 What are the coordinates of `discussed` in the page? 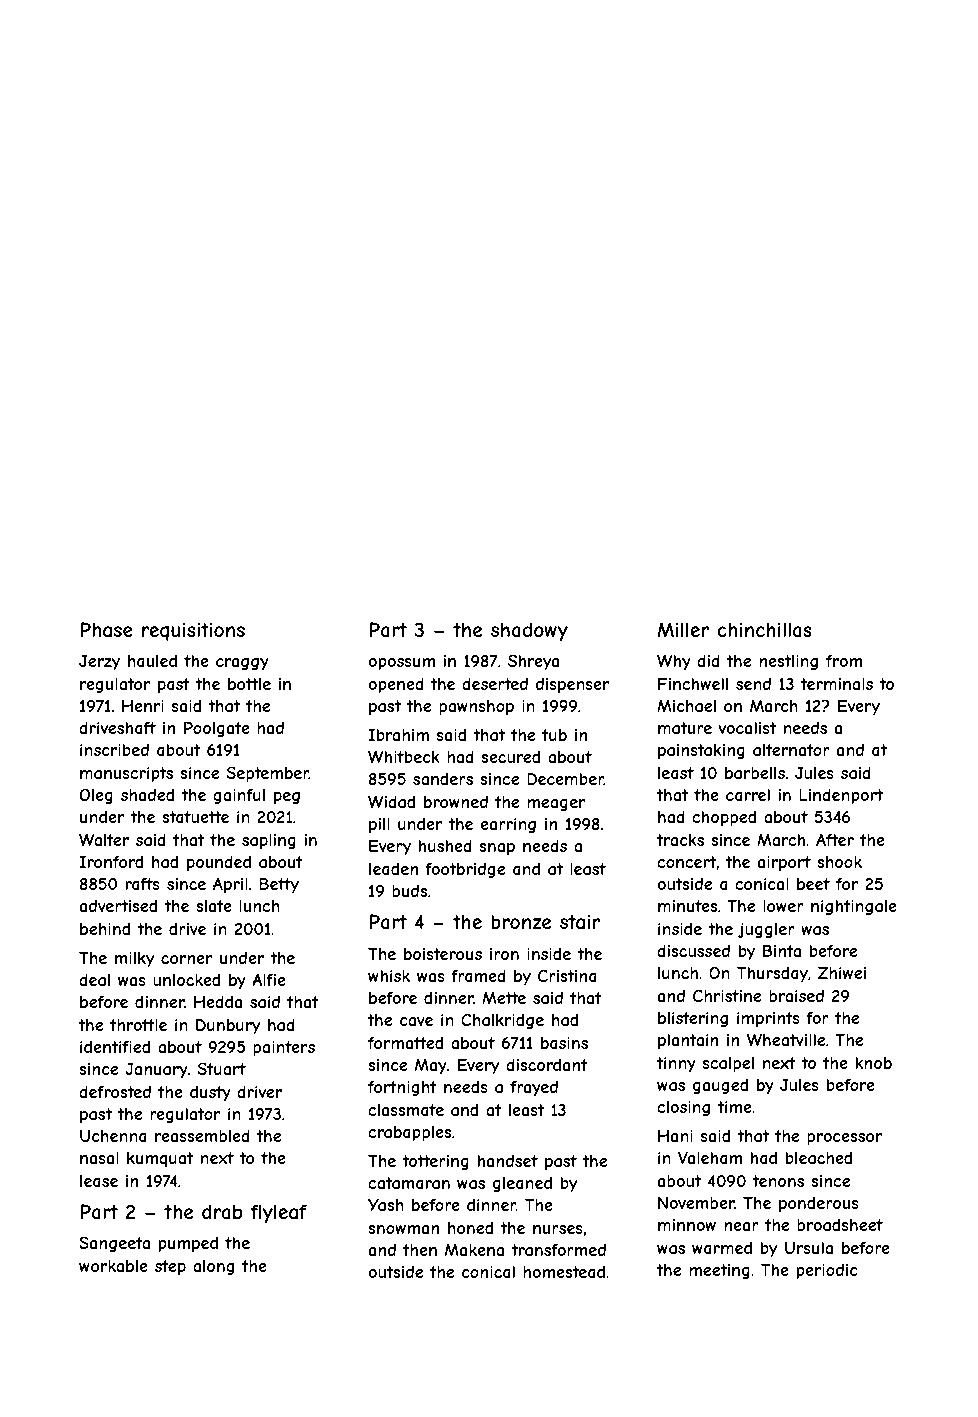 It's located at (693, 951).
